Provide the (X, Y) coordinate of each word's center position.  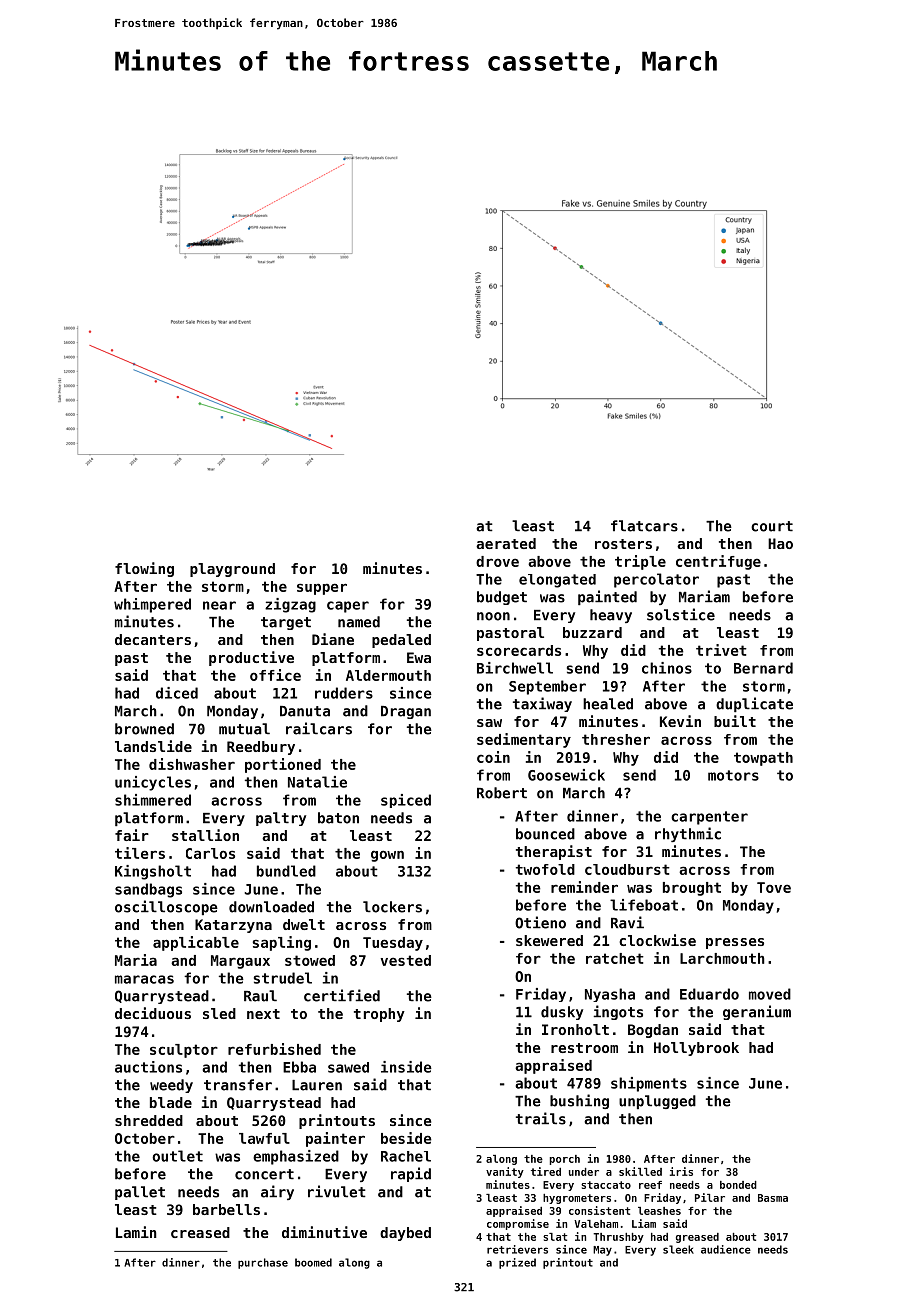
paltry (281, 819)
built (735, 721)
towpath (763, 759)
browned (144, 729)
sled (219, 1013)
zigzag (290, 605)
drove (497, 561)
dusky (562, 1013)
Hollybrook (696, 1049)
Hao (780, 543)
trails (541, 1118)
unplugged (657, 1102)
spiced (406, 801)
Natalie (317, 782)
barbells (226, 1209)
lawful (264, 1138)
